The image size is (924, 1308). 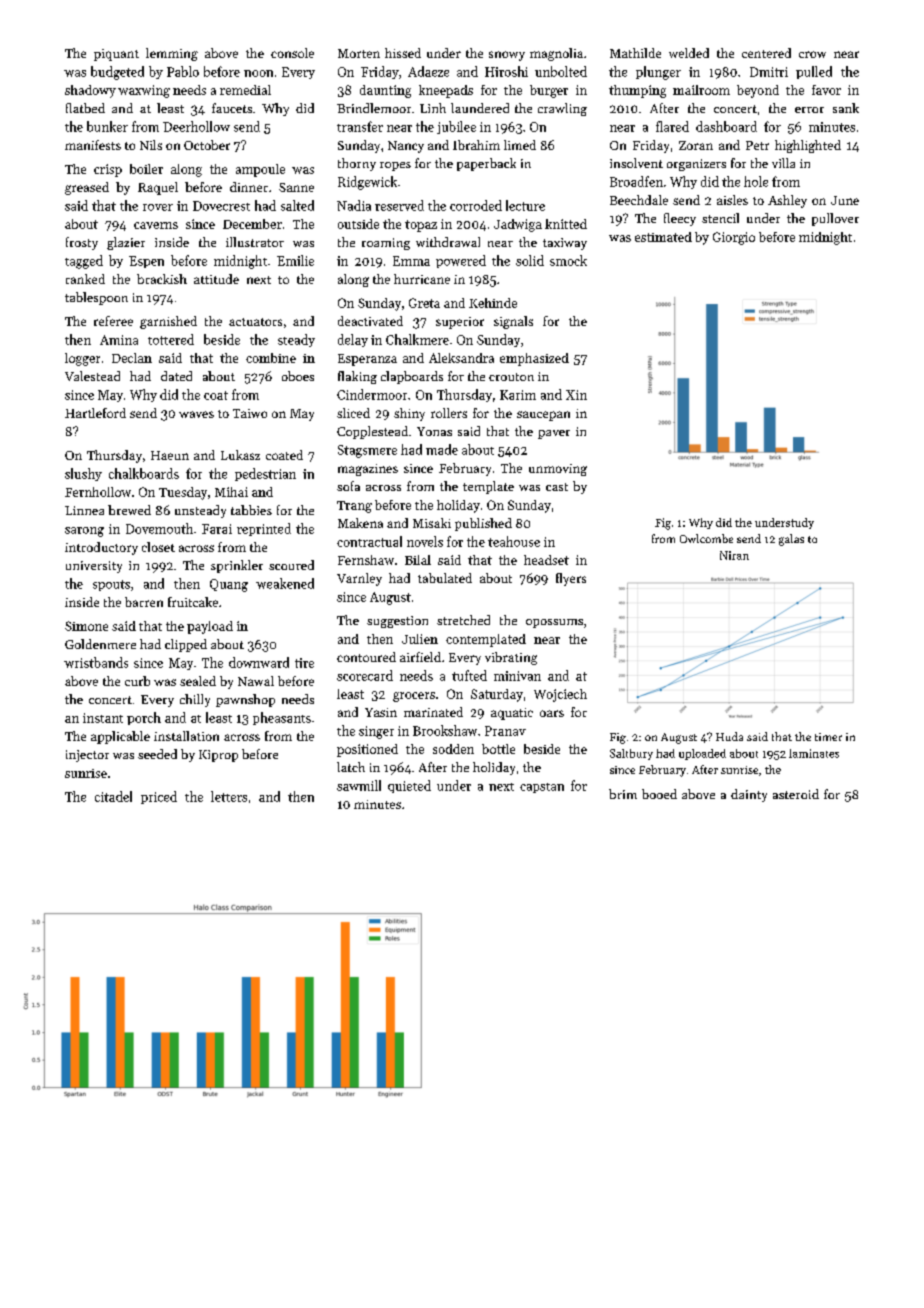 What do you see at coordinates (93, 145) in the screenshot?
I see `manifests` at bounding box center [93, 145].
